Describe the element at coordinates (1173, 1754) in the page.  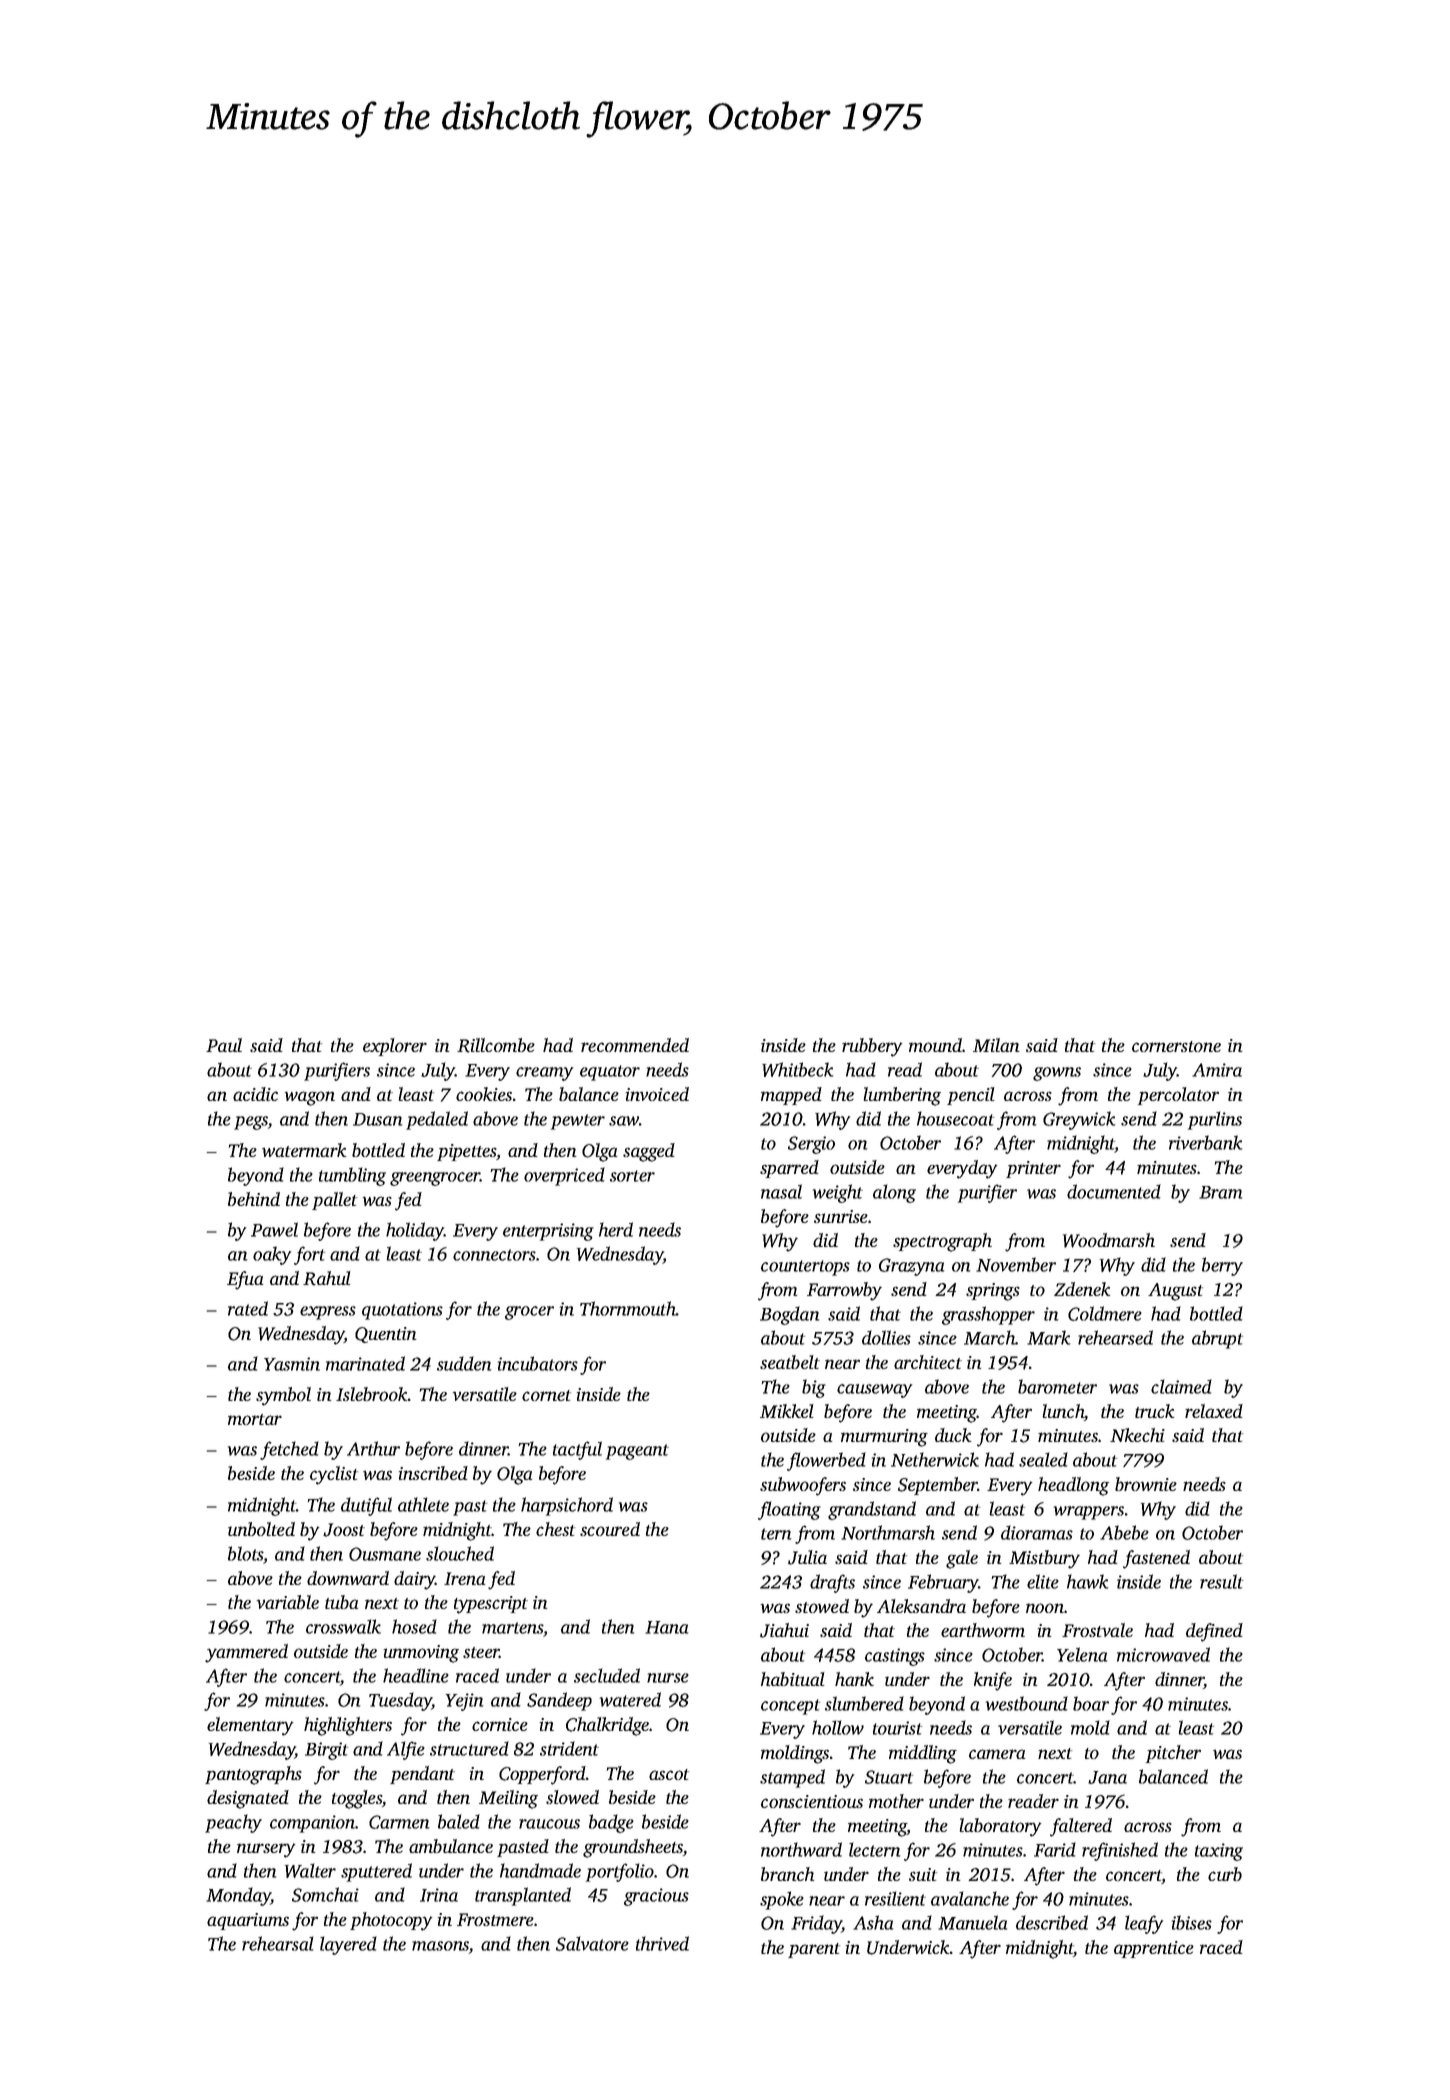
I see `pitcher` at that location.
